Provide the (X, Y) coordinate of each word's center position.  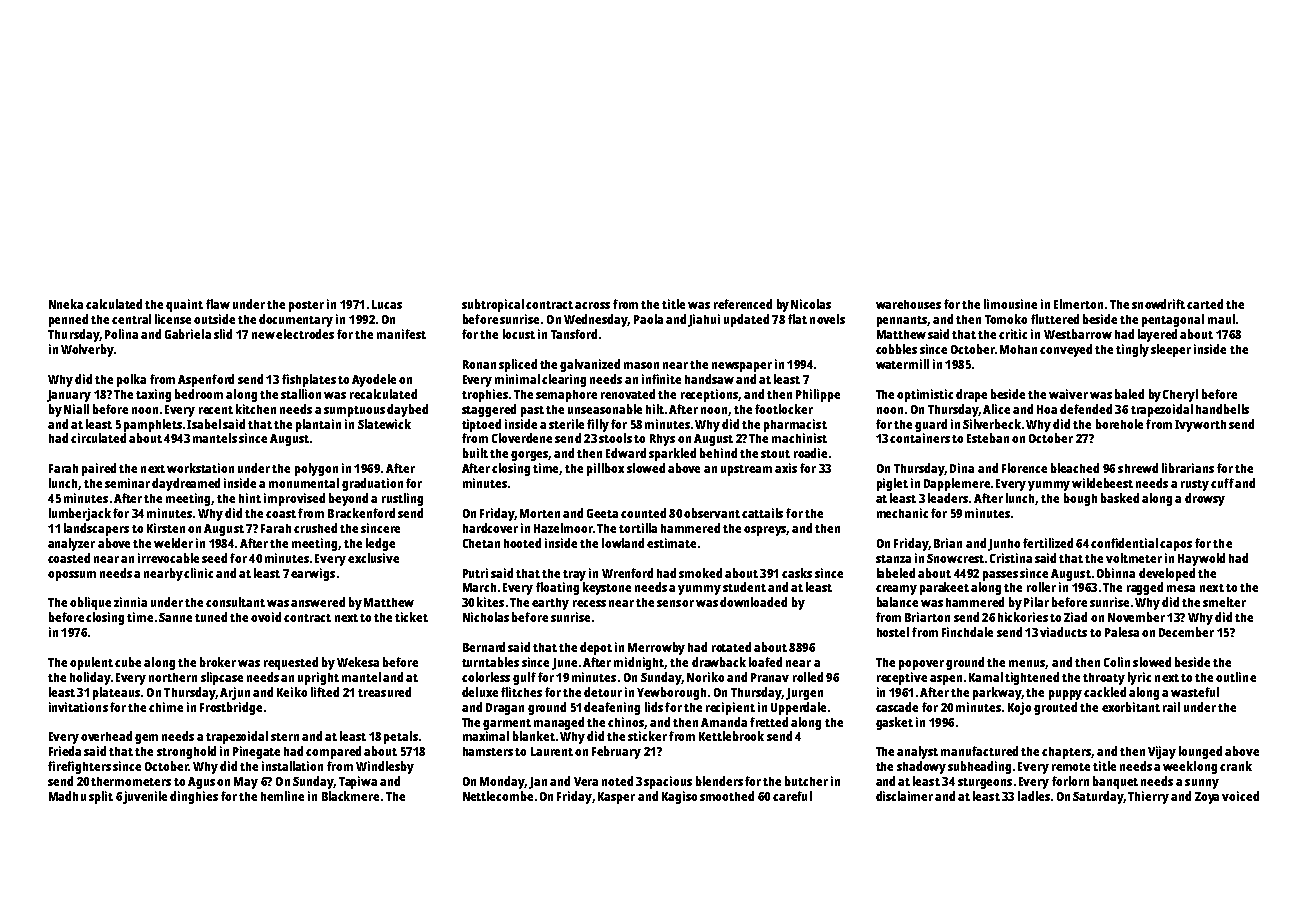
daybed (407, 410)
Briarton (927, 617)
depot (596, 648)
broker (218, 662)
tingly (1132, 350)
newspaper (742, 367)
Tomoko (1006, 319)
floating (557, 588)
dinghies (194, 797)
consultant (235, 602)
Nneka (66, 304)
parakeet (944, 588)
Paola (648, 319)
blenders (719, 781)
